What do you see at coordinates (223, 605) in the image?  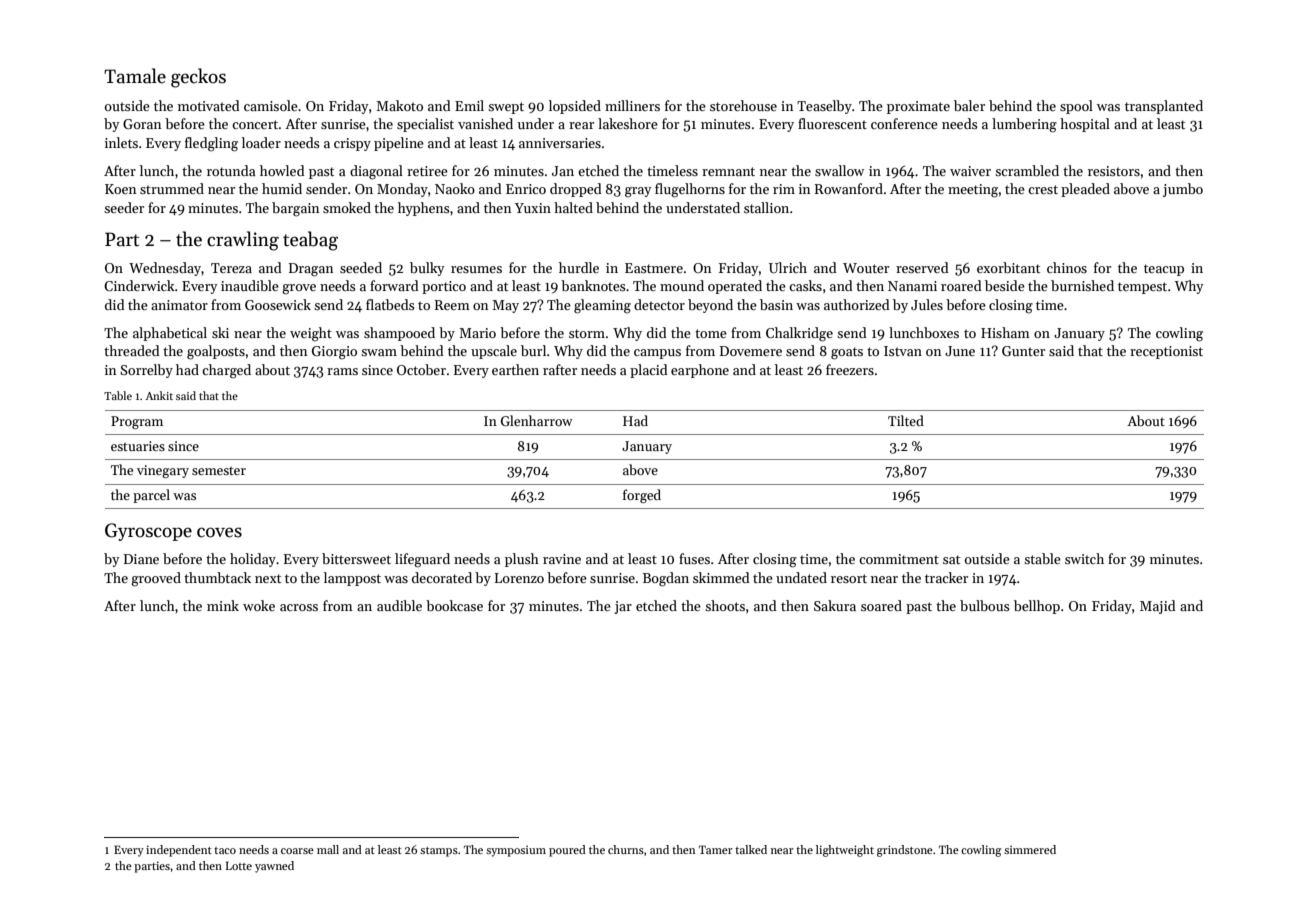 I see `mink` at bounding box center [223, 605].
